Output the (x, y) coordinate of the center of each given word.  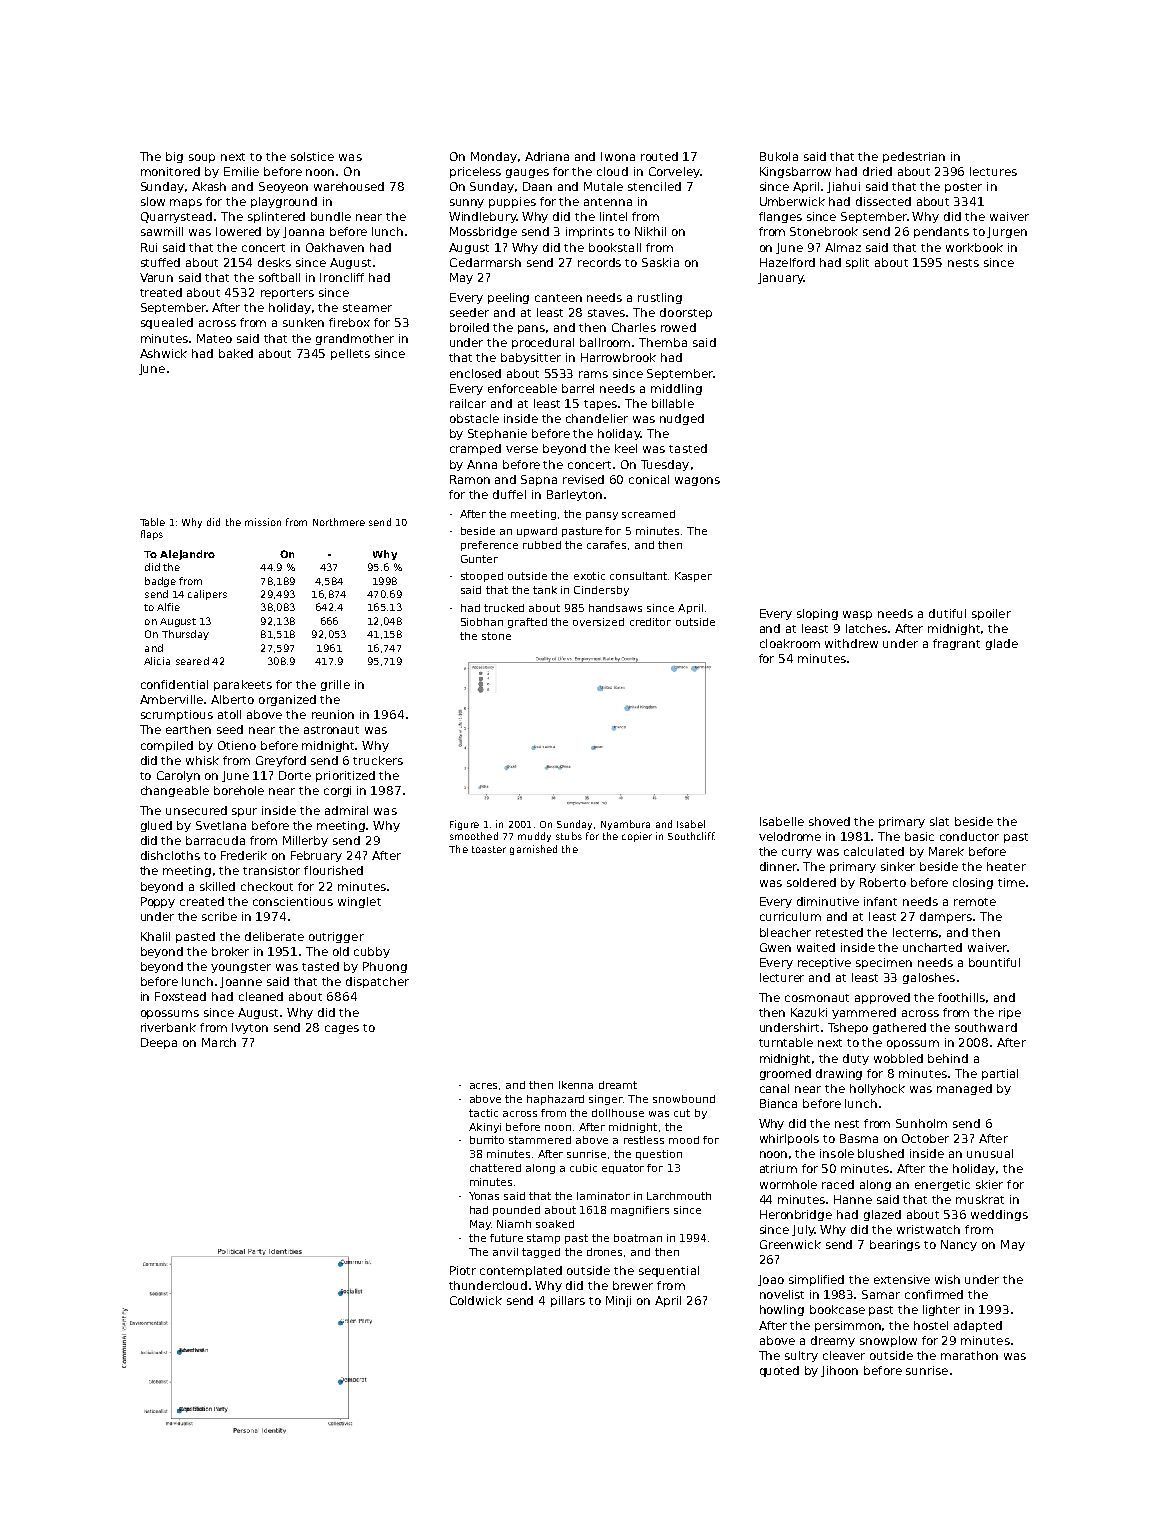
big (174, 157)
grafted (527, 623)
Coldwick (476, 1300)
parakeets (243, 685)
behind (948, 1058)
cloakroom (790, 643)
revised (583, 479)
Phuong (385, 967)
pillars (568, 1301)
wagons (697, 481)
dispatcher (377, 982)
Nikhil (650, 231)
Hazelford (787, 262)
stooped (482, 577)
